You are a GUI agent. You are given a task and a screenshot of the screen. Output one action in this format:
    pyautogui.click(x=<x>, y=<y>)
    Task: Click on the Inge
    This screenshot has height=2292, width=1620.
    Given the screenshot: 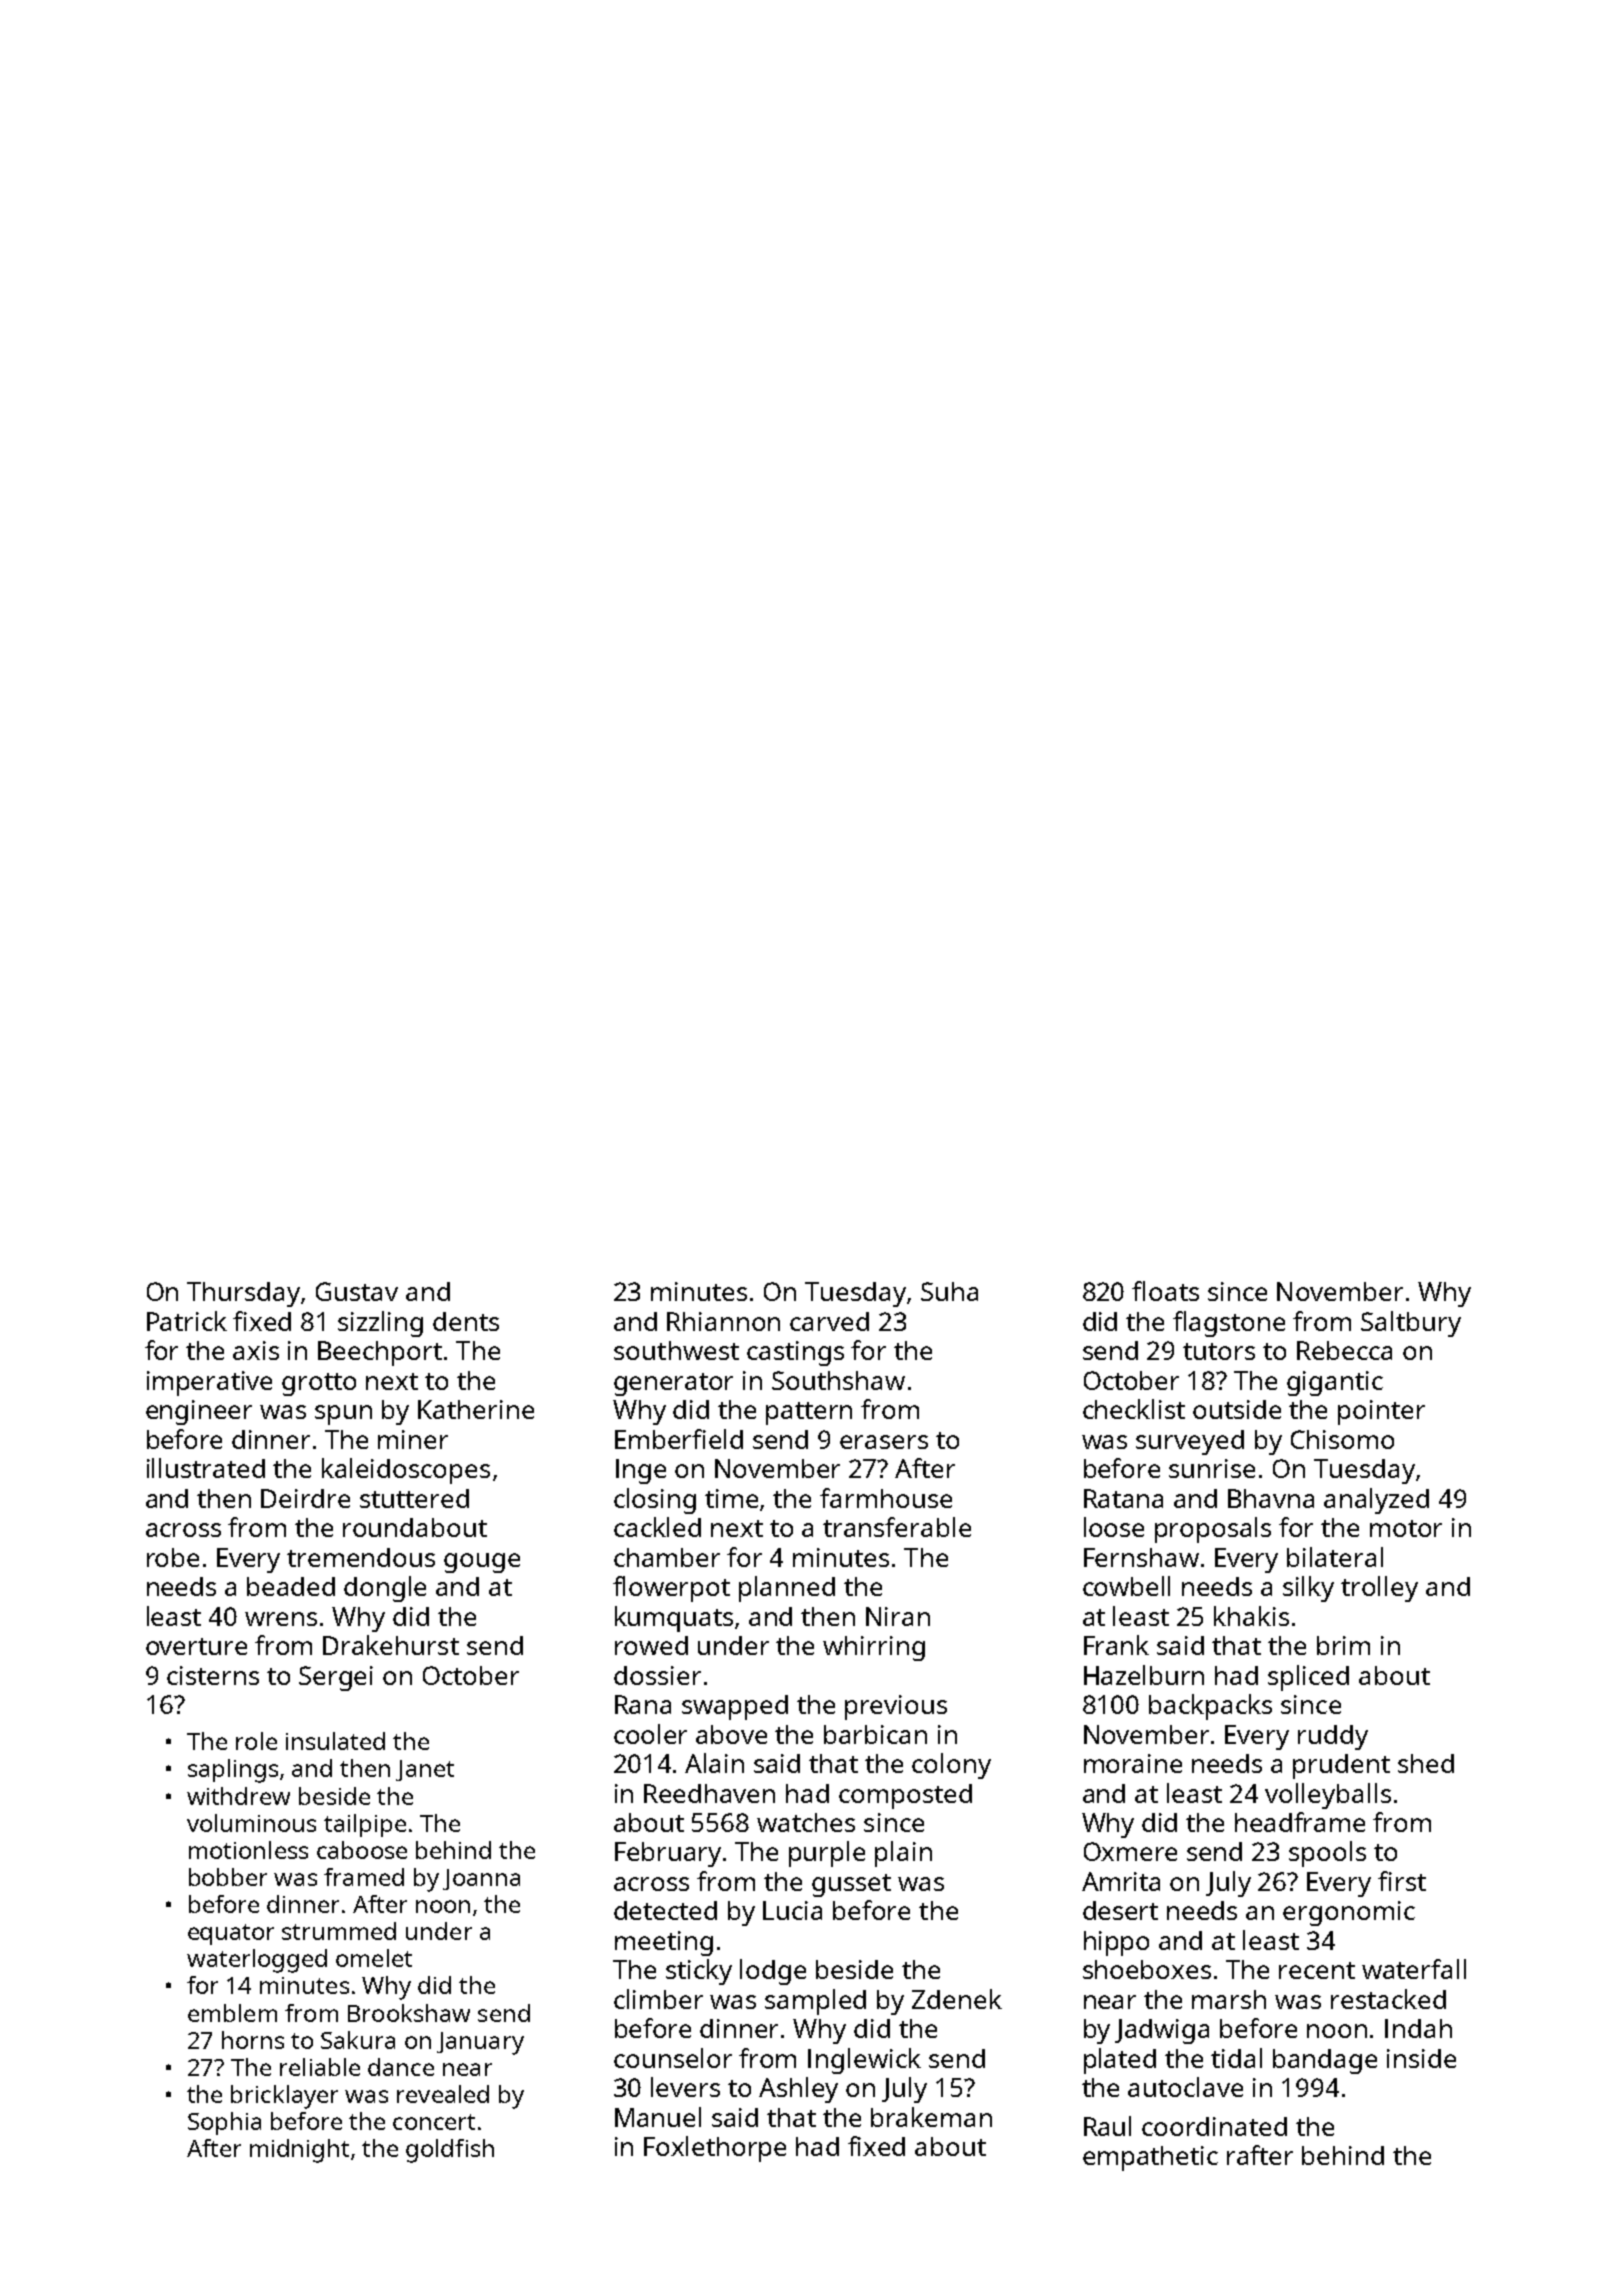 What is the action you would take?
    pyautogui.click(x=641, y=1471)
